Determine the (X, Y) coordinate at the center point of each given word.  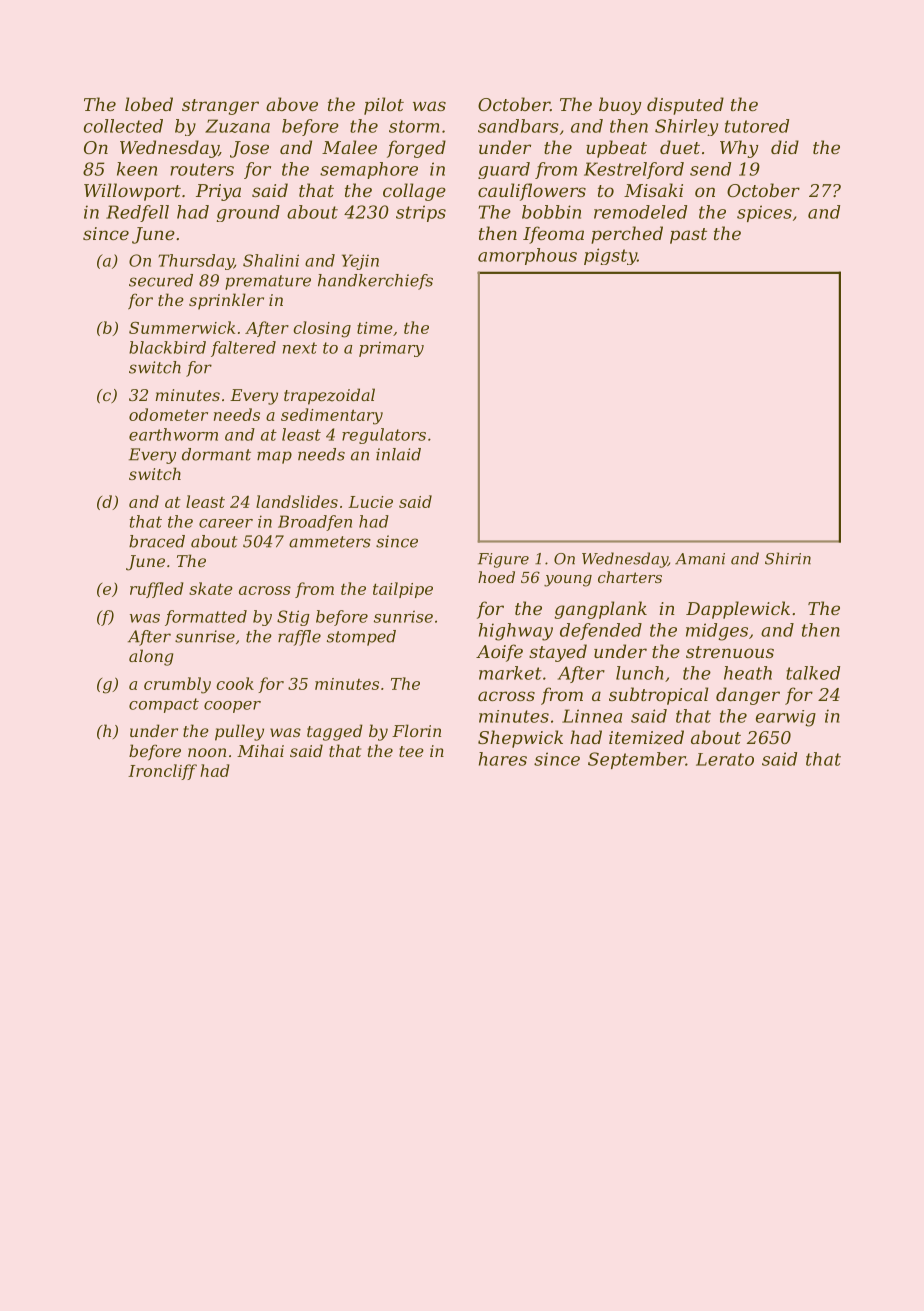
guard (504, 170)
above (292, 104)
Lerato (725, 759)
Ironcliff (162, 772)
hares (503, 759)
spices (764, 213)
